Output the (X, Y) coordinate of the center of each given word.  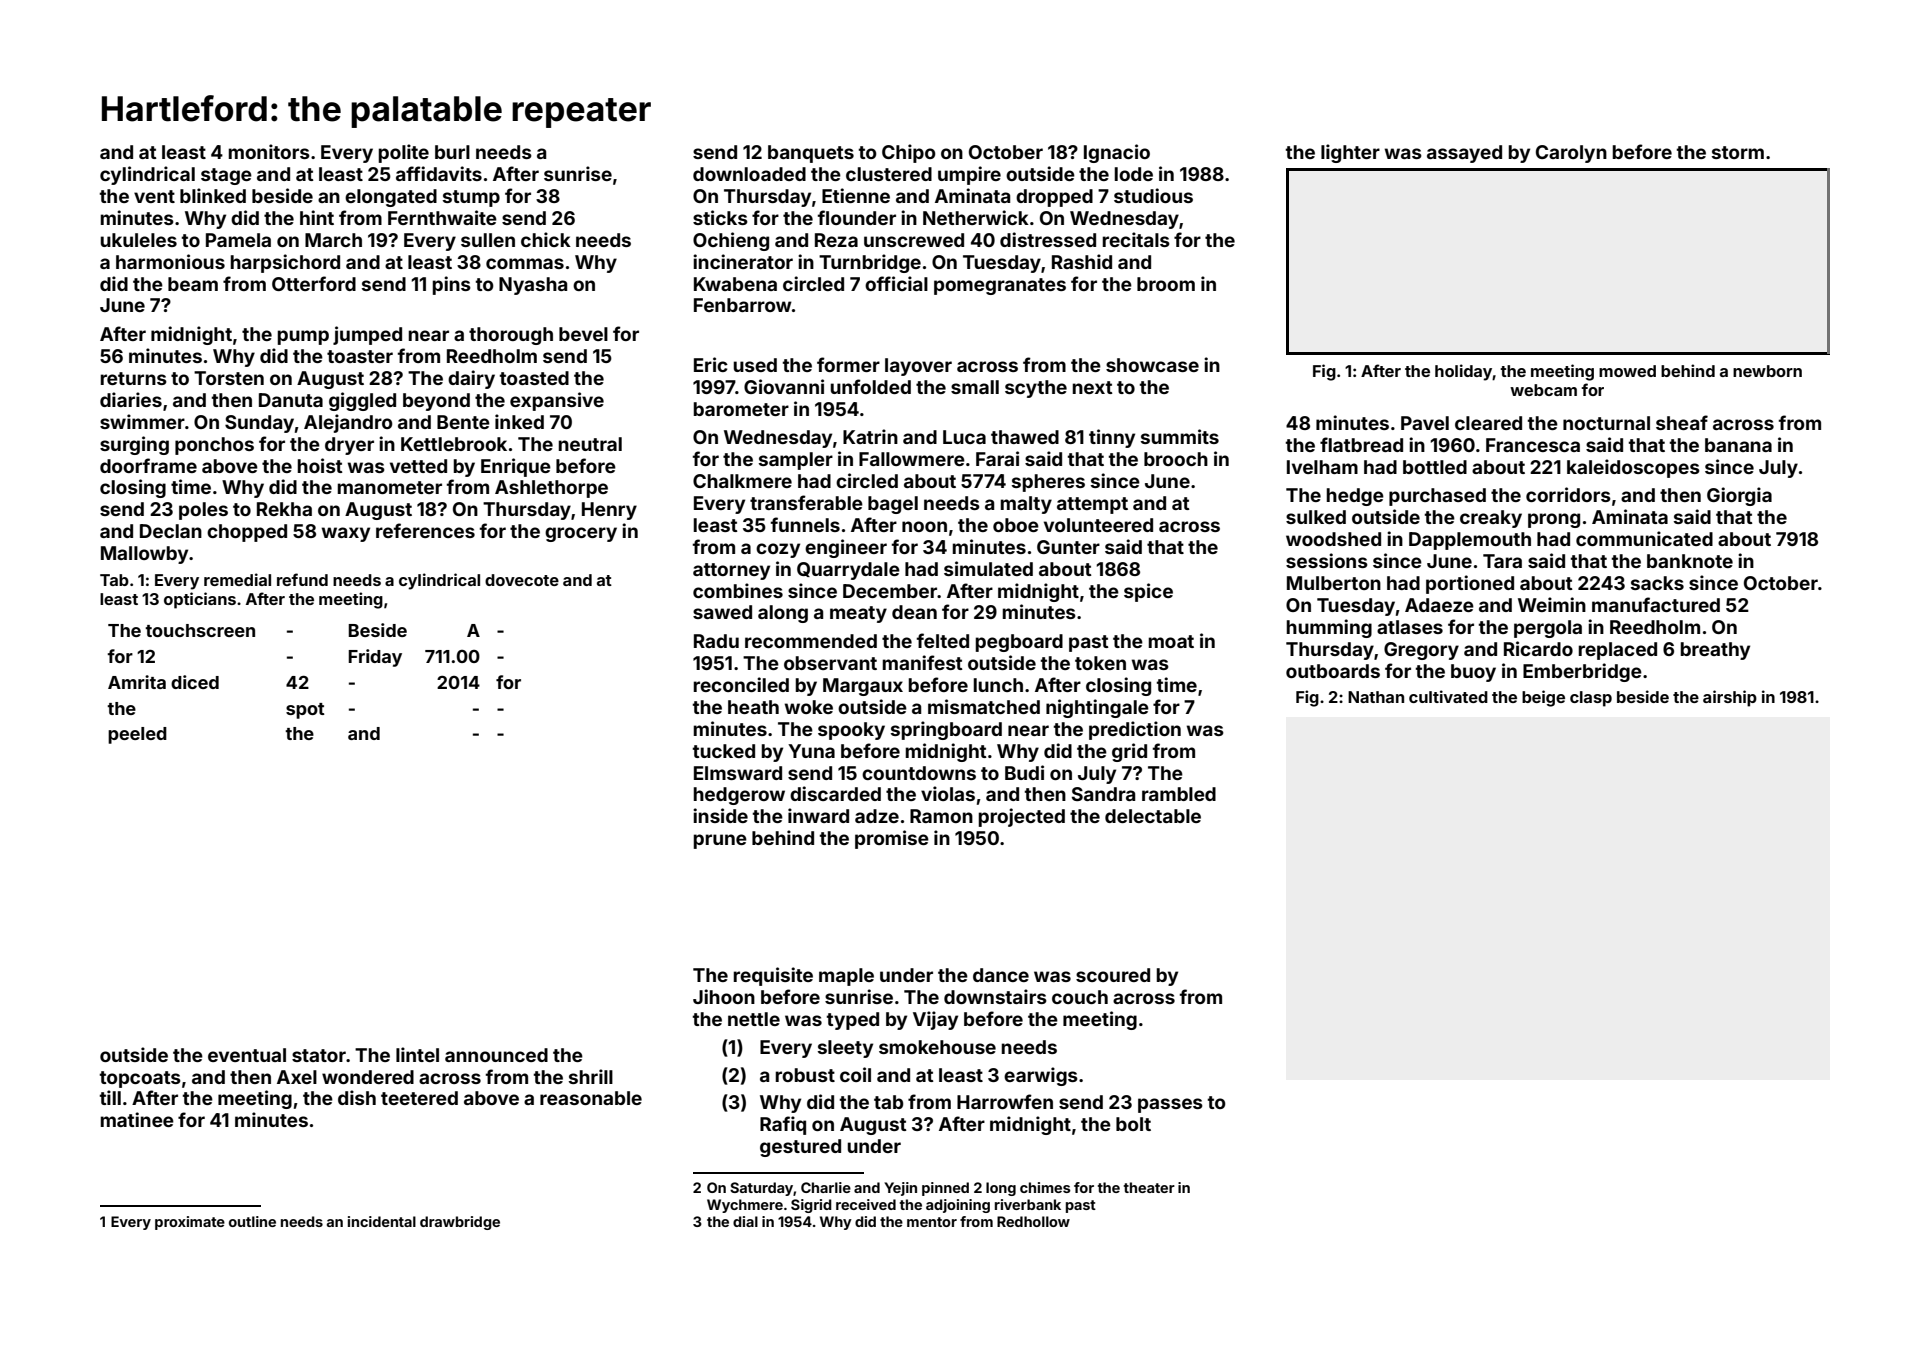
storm (1738, 152)
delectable (1153, 816)
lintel (417, 1054)
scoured (1113, 975)
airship (1730, 698)
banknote (1690, 561)
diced (195, 682)
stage (226, 176)
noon (924, 526)
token (1100, 663)
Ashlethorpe (551, 489)
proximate (190, 1223)
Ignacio (1117, 153)
